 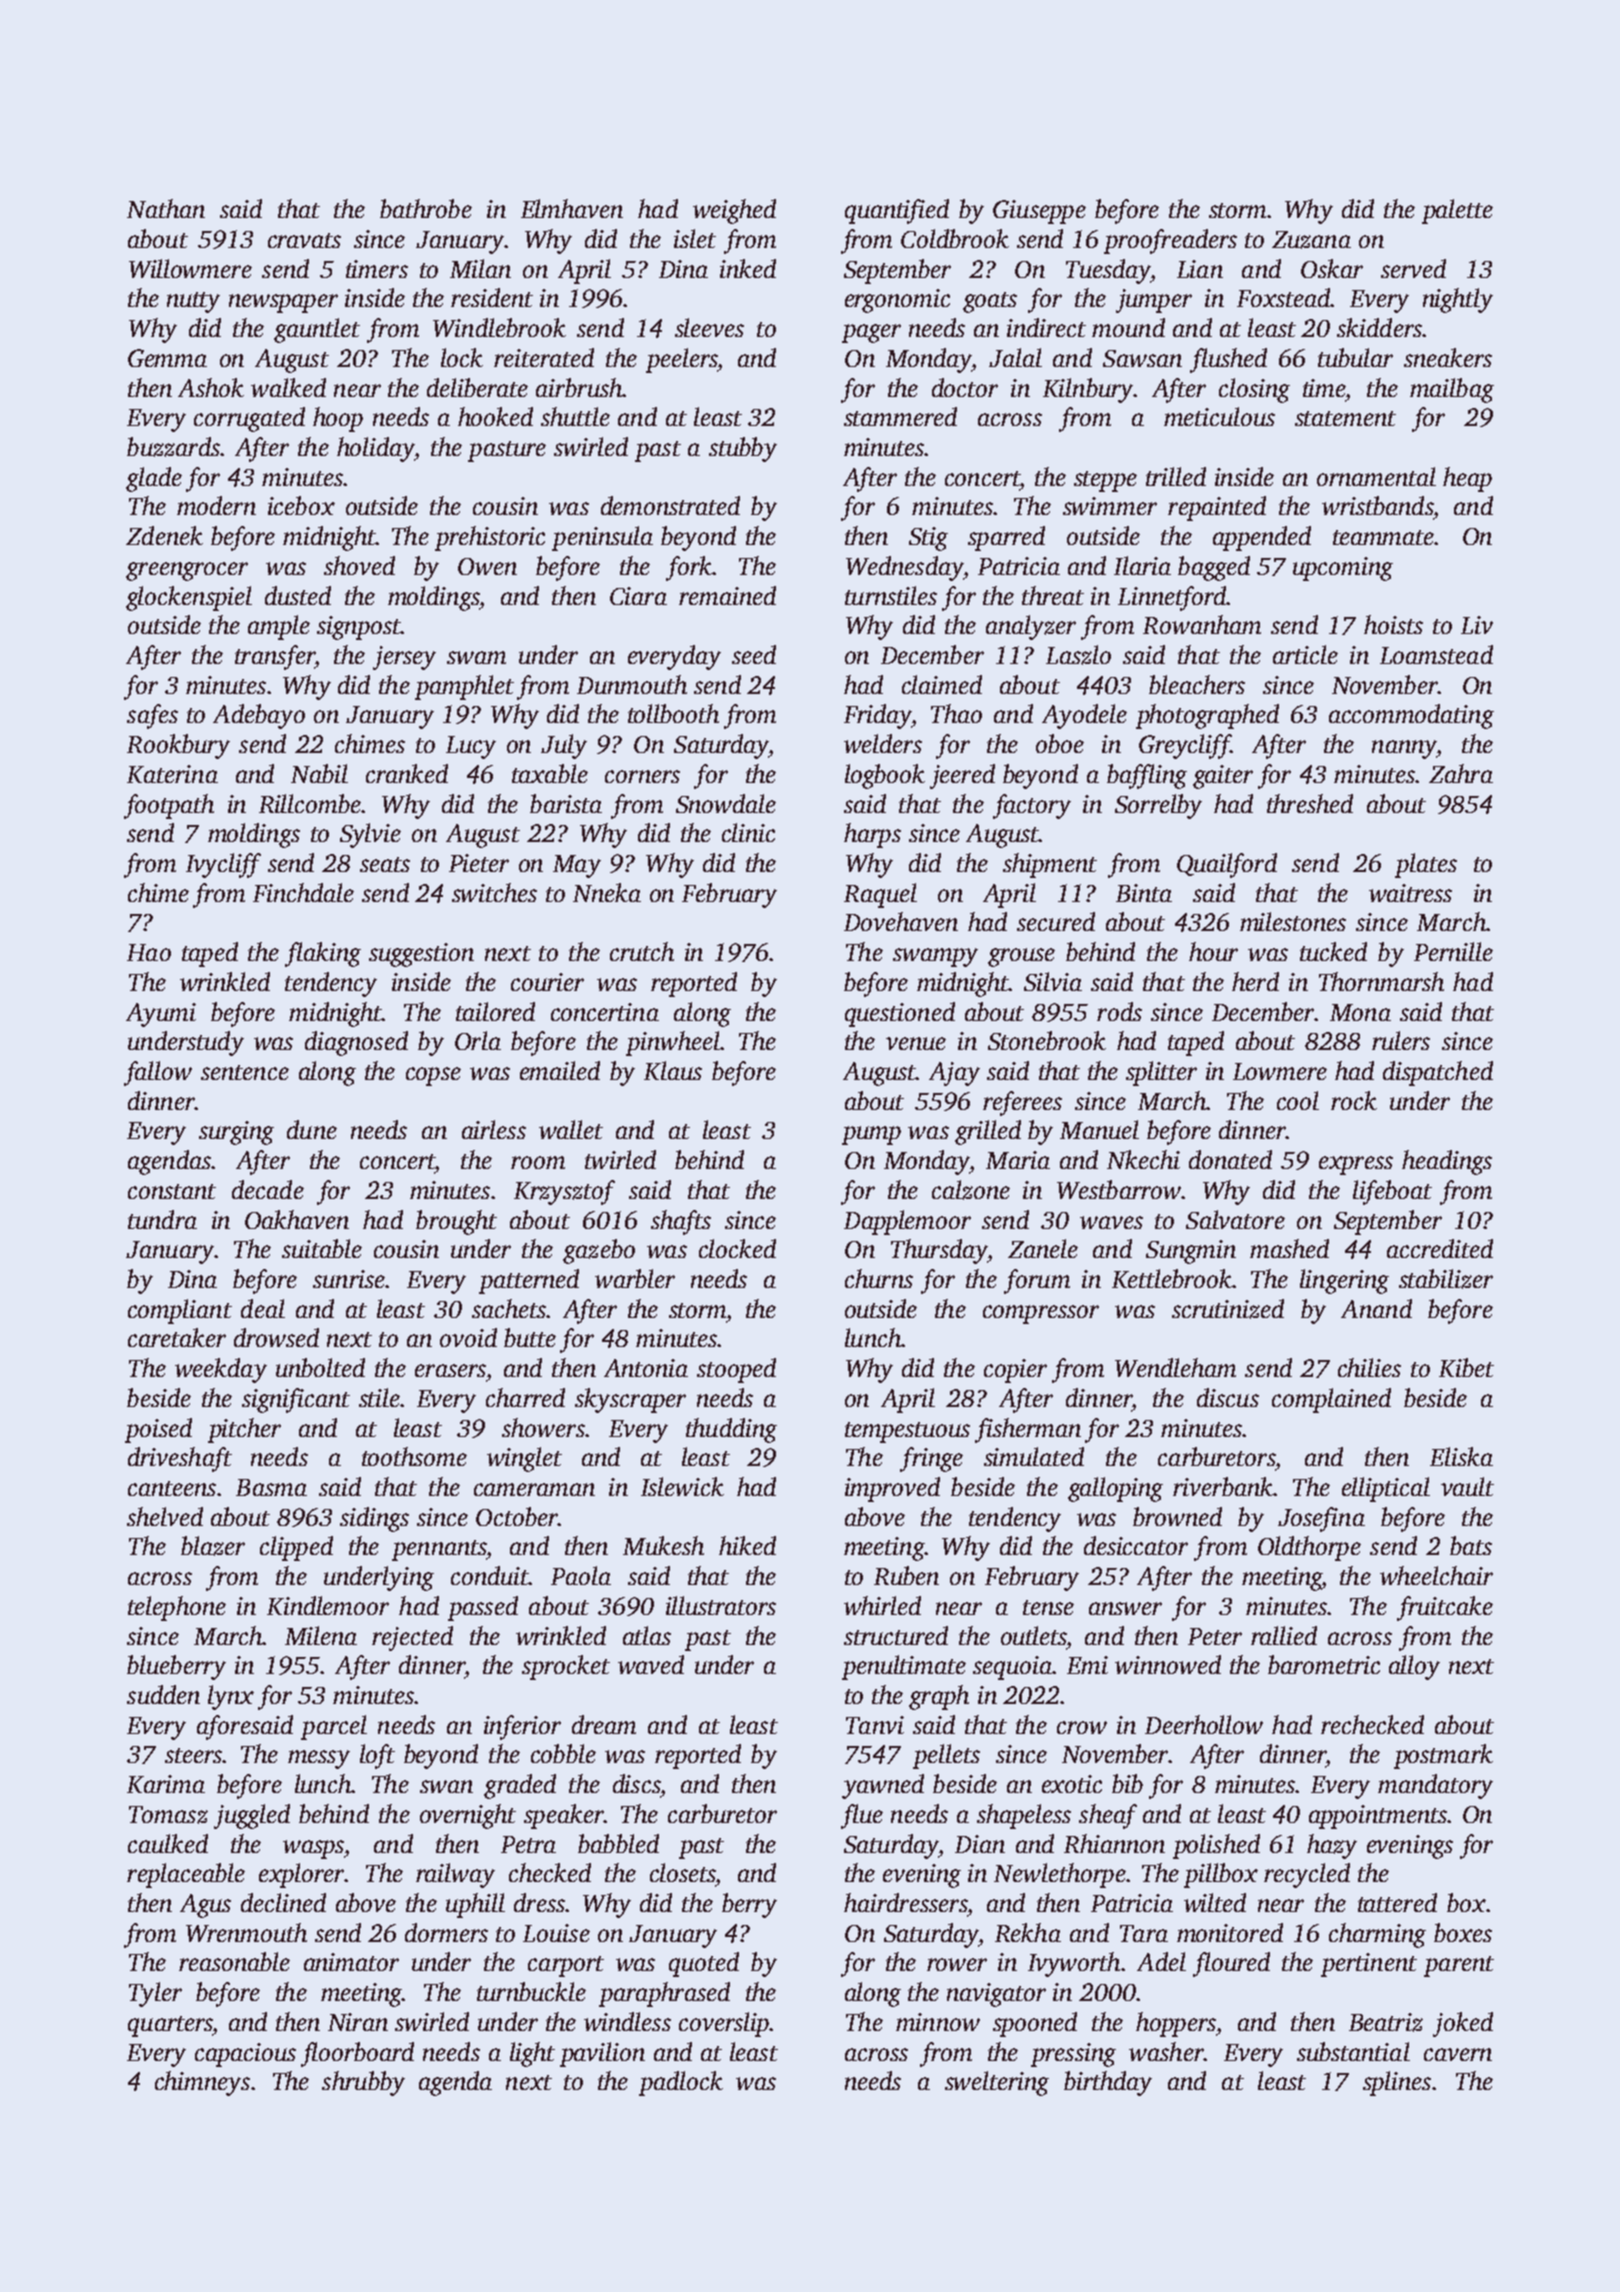 I want to click on Ciara, so click(x=638, y=596).
